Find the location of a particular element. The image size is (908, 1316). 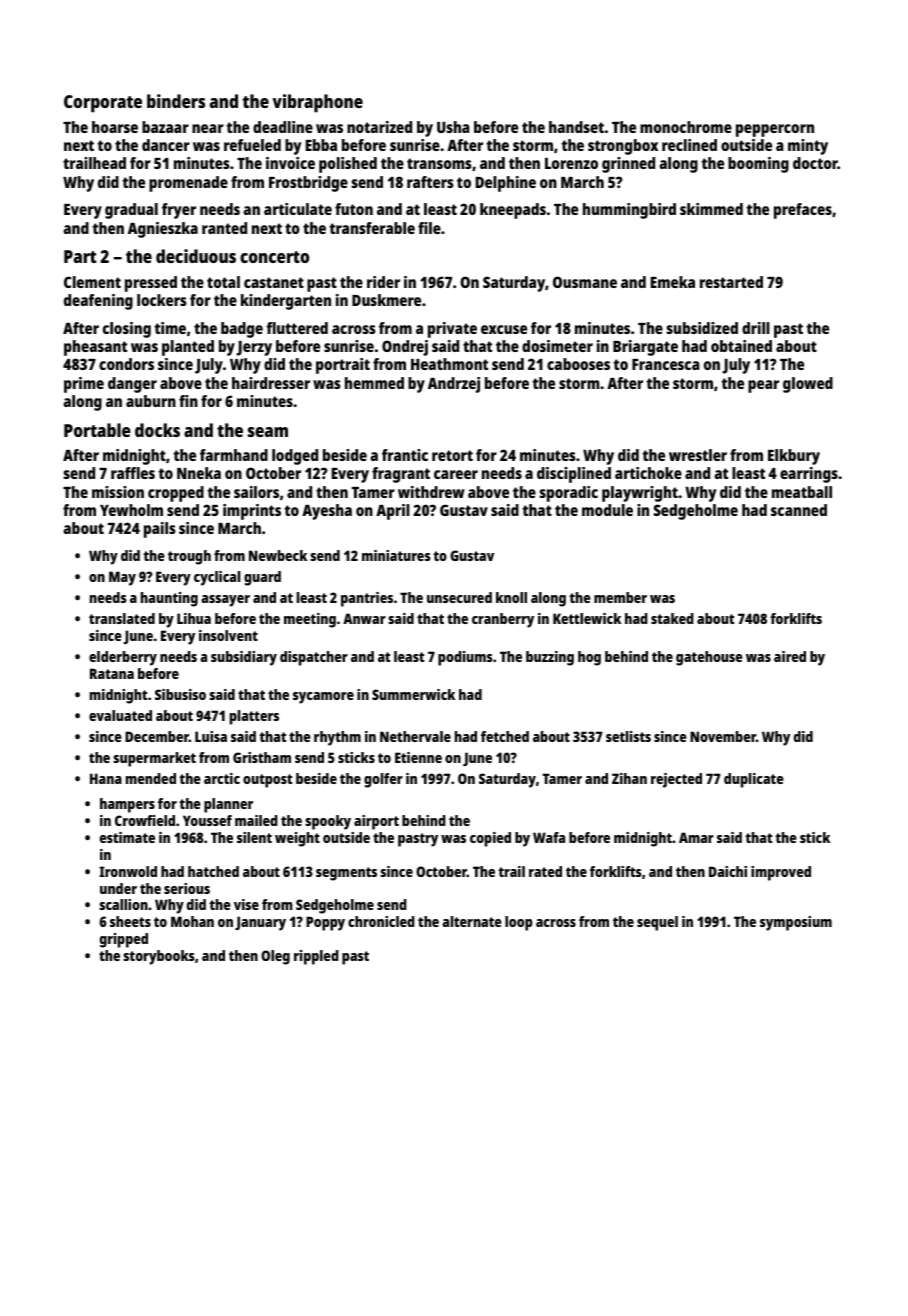

Oleg is located at coordinates (275, 957).
